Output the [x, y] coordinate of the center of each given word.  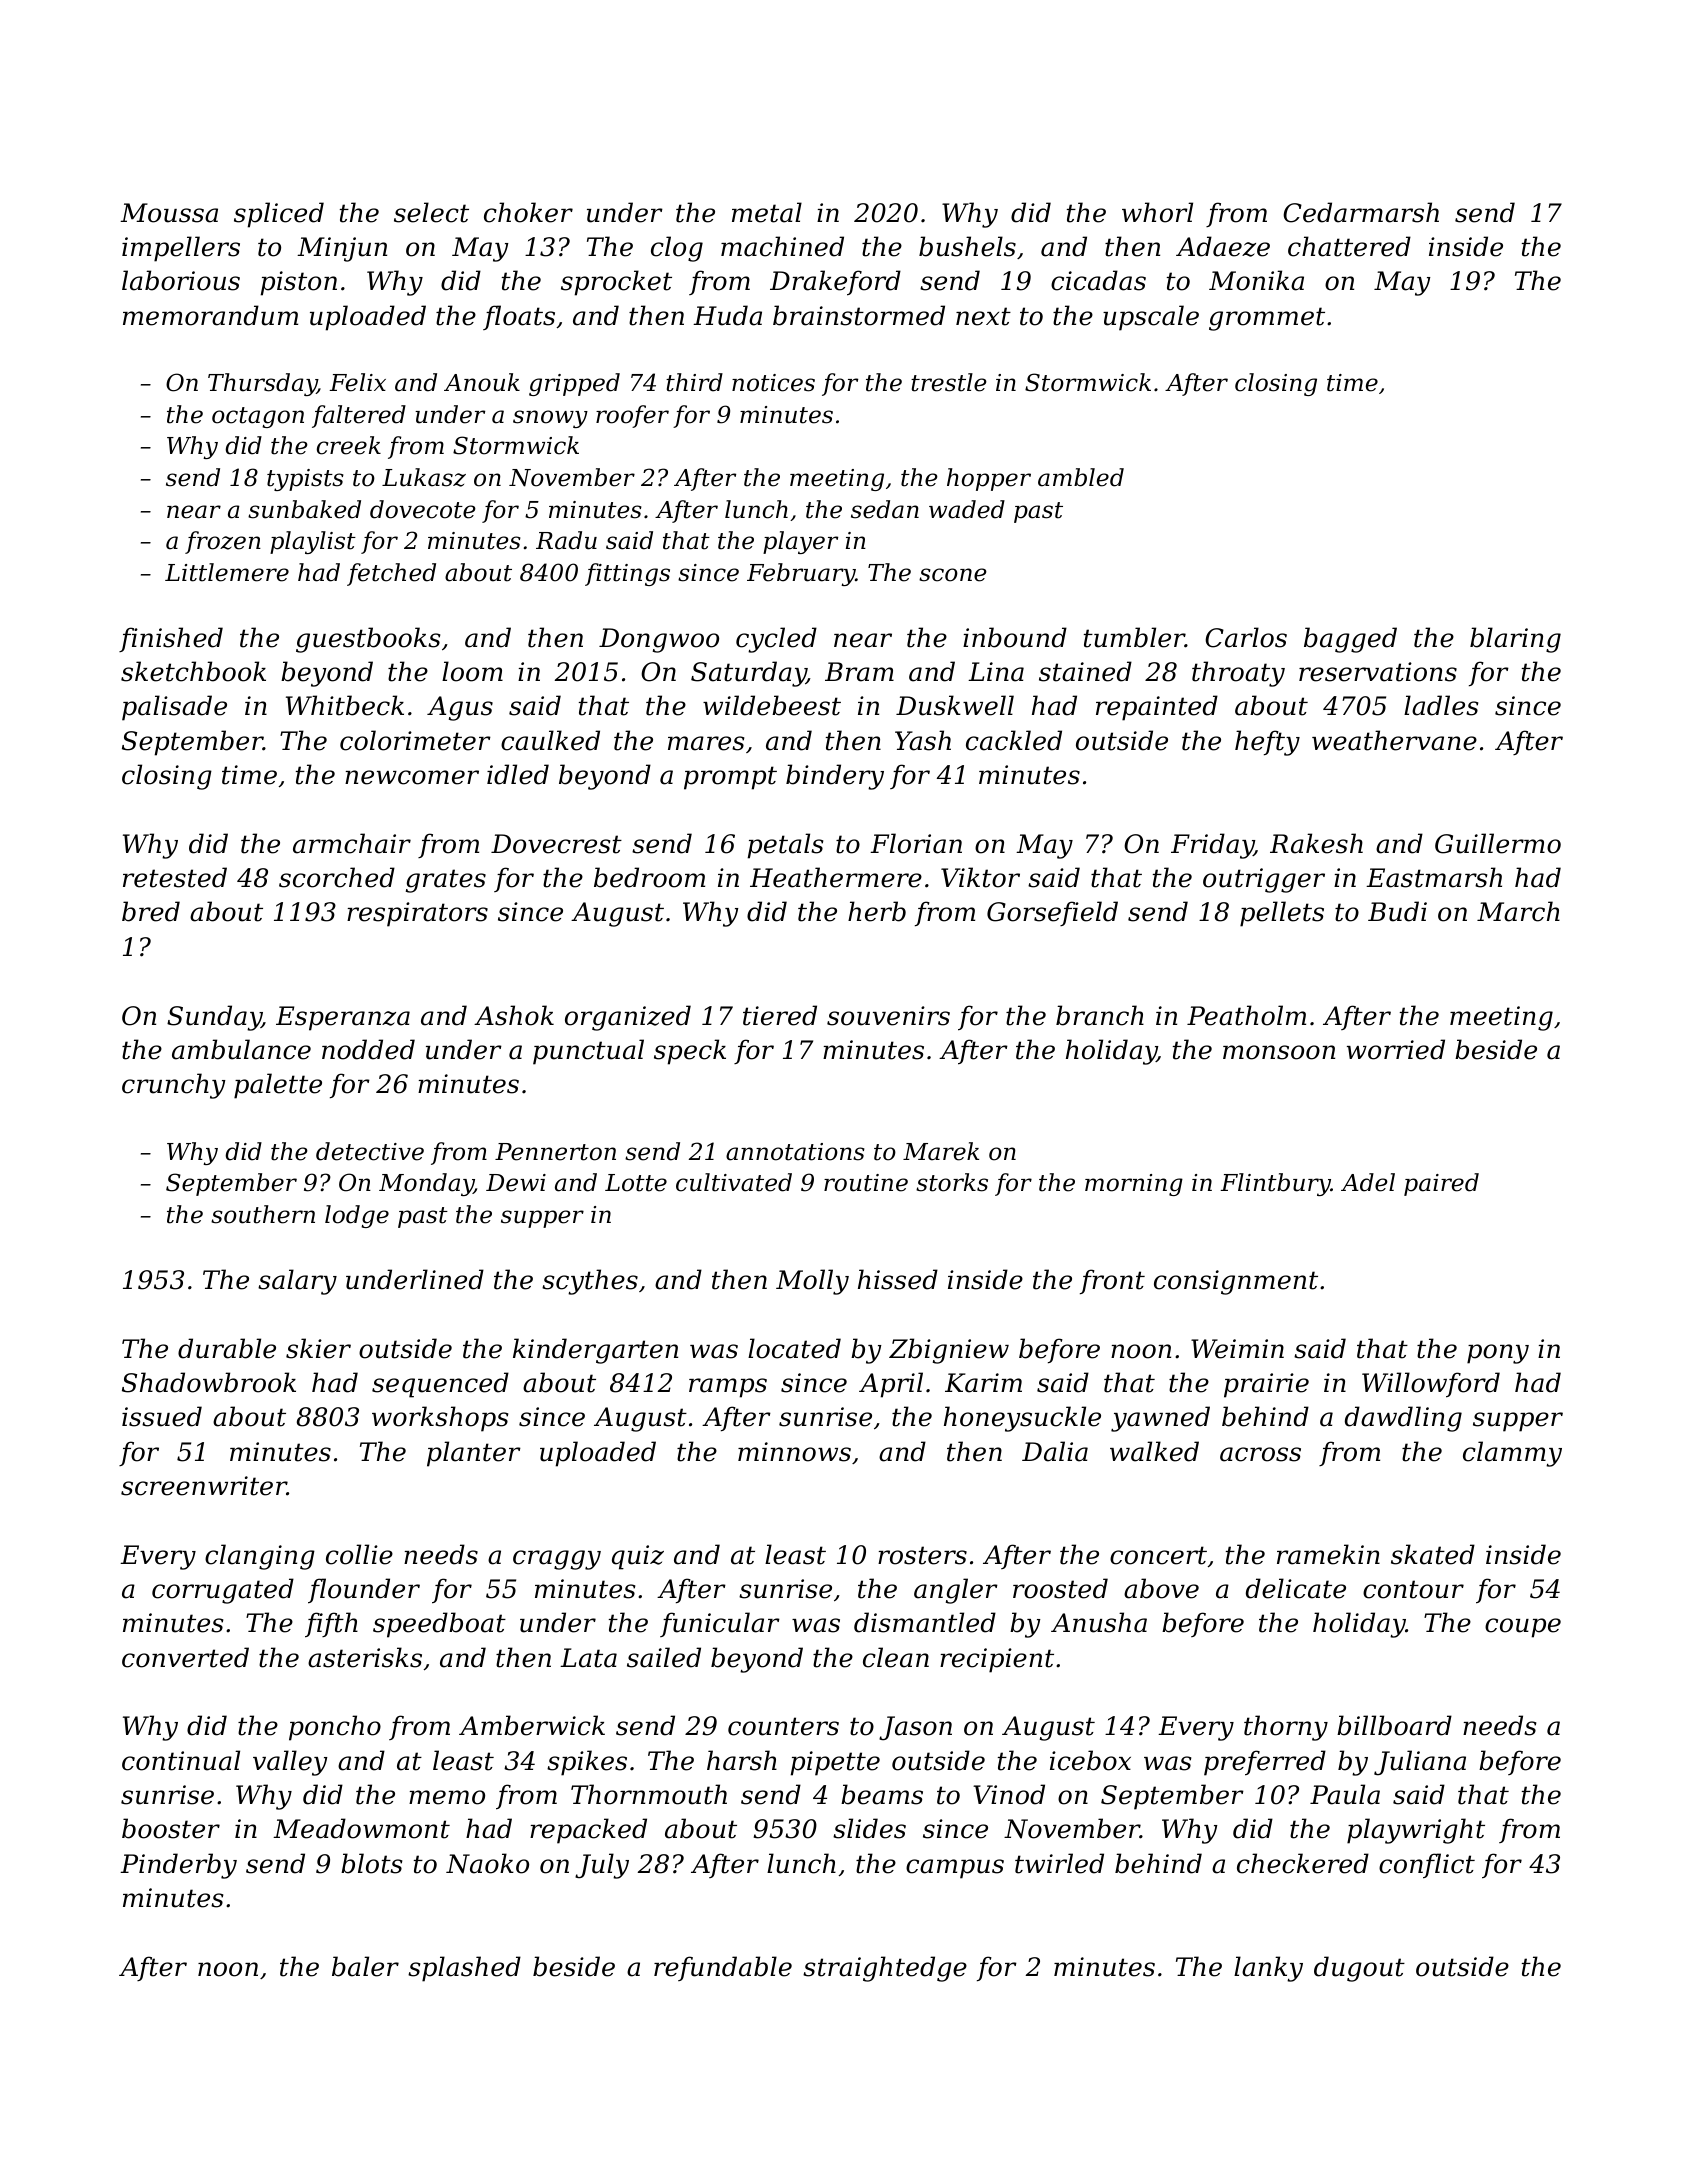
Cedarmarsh [1361, 212]
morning [1134, 1185]
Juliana [1420, 1763]
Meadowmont [361, 1828]
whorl [1157, 212]
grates [446, 881]
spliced [279, 215]
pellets [1282, 914]
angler [956, 1591]
